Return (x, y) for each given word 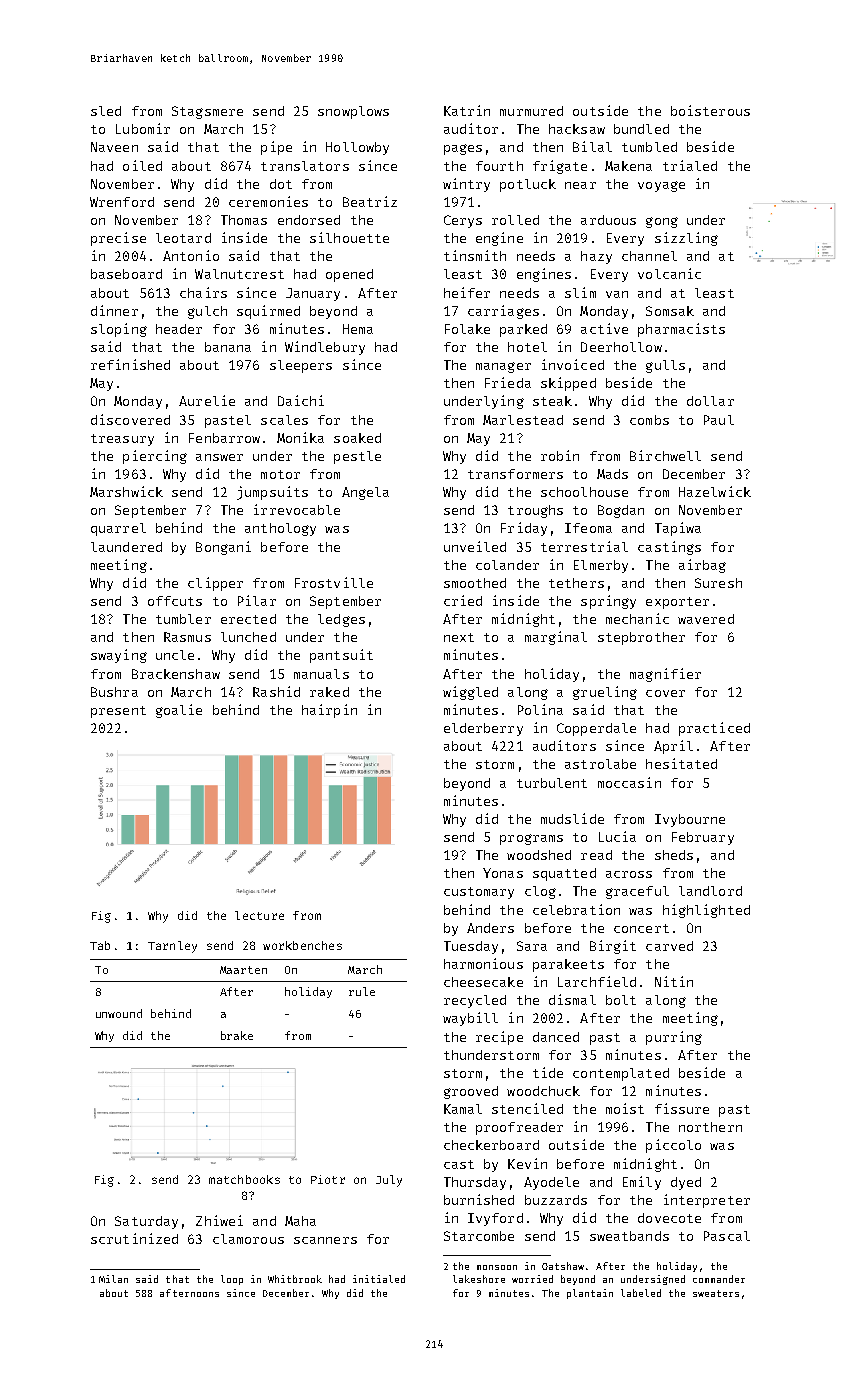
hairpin (329, 711)
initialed (379, 1279)
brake (237, 1035)
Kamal (463, 1109)
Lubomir (143, 128)
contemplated (621, 1074)
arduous (608, 220)
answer (219, 457)
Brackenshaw (176, 674)
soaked (357, 438)
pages (463, 149)
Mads (612, 474)
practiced (714, 729)
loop (232, 1280)
